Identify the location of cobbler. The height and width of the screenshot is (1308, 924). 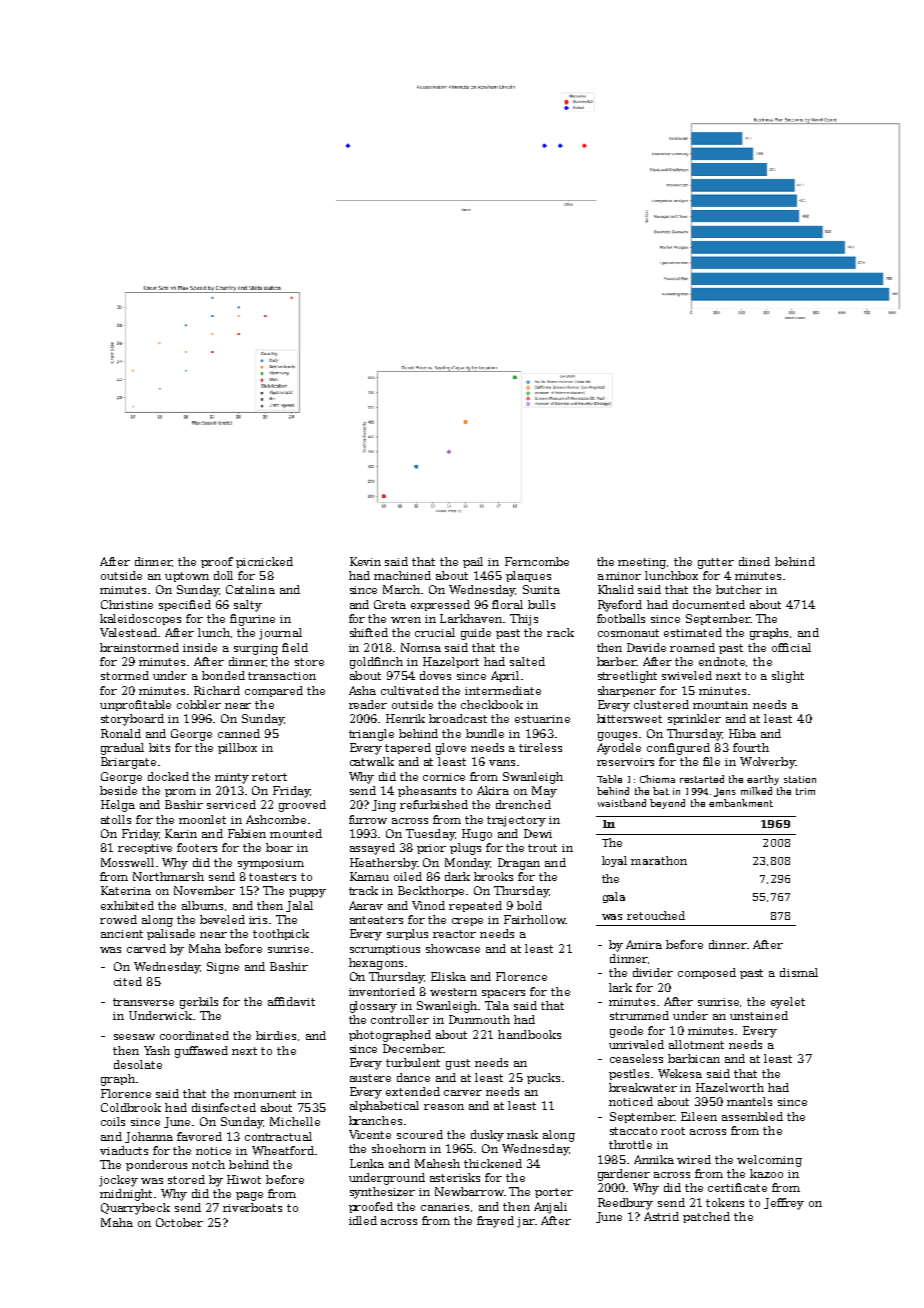
(199, 704).
